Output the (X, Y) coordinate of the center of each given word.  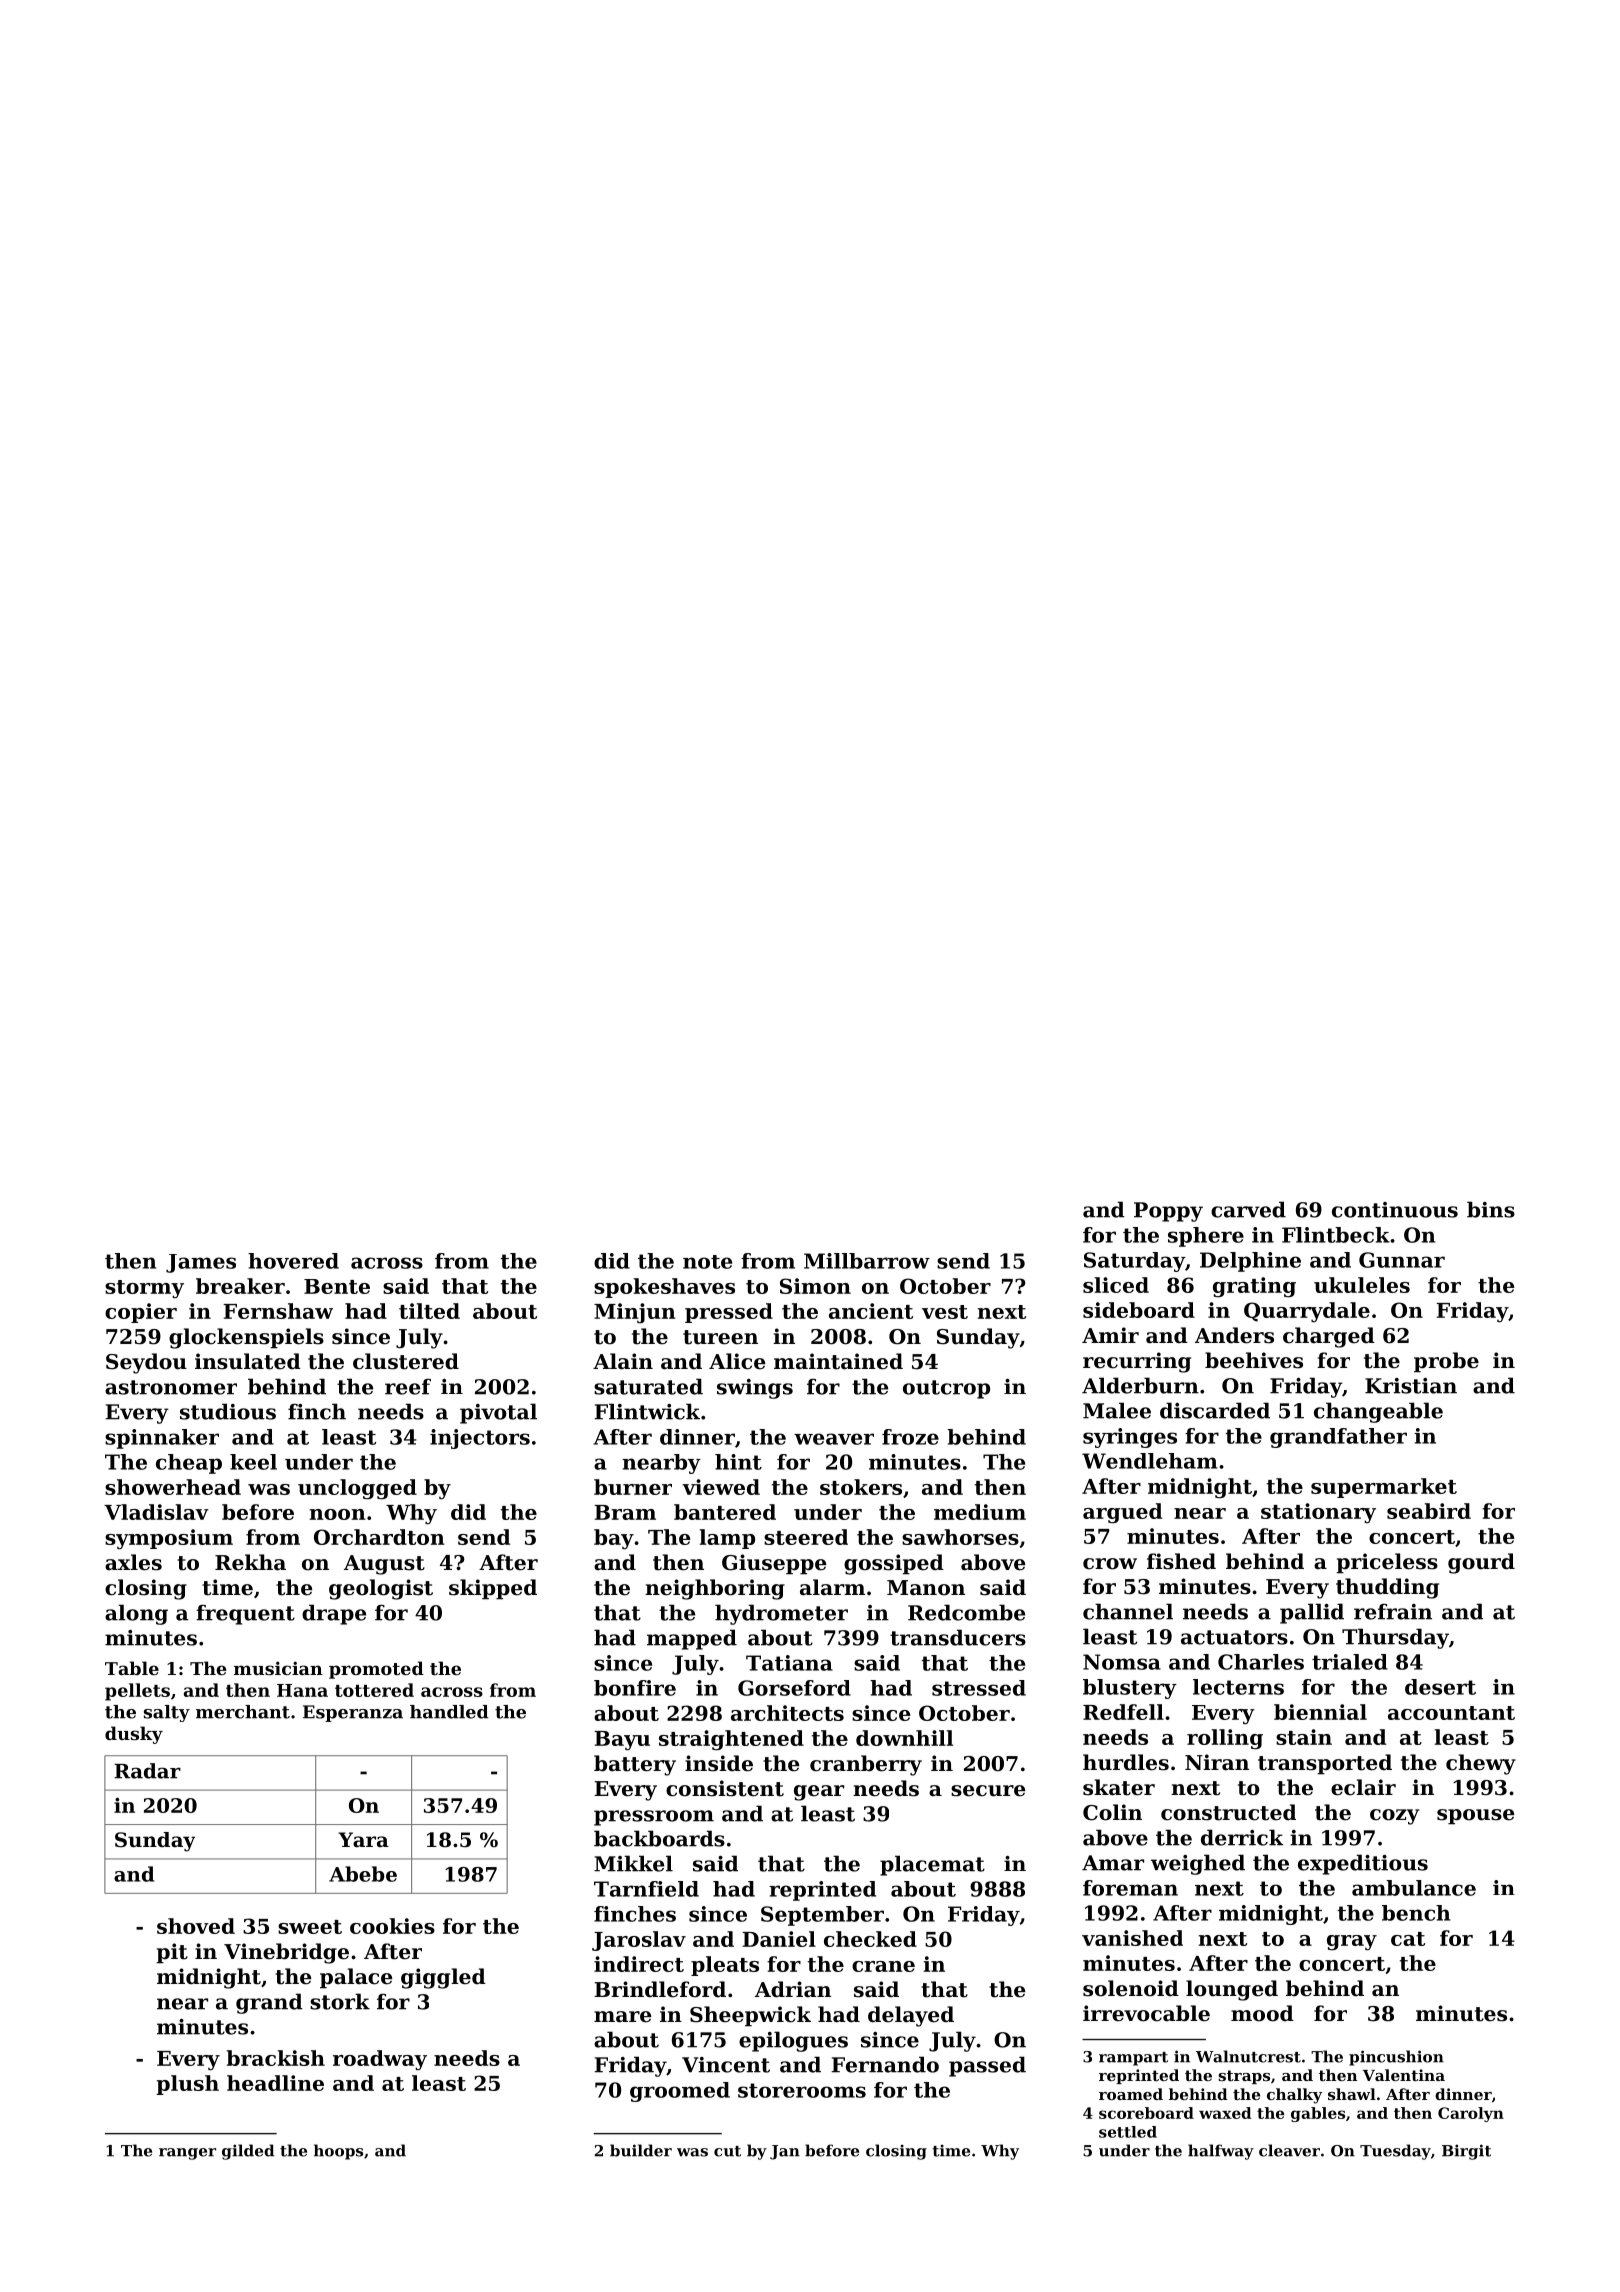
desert (1440, 1687)
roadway (380, 2060)
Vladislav (156, 1512)
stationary (1318, 1513)
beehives (1254, 1360)
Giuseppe (774, 1564)
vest (945, 1312)
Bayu (622, 1741)
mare (622, 2017)
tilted (429, 1311)
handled (449, 1712)
